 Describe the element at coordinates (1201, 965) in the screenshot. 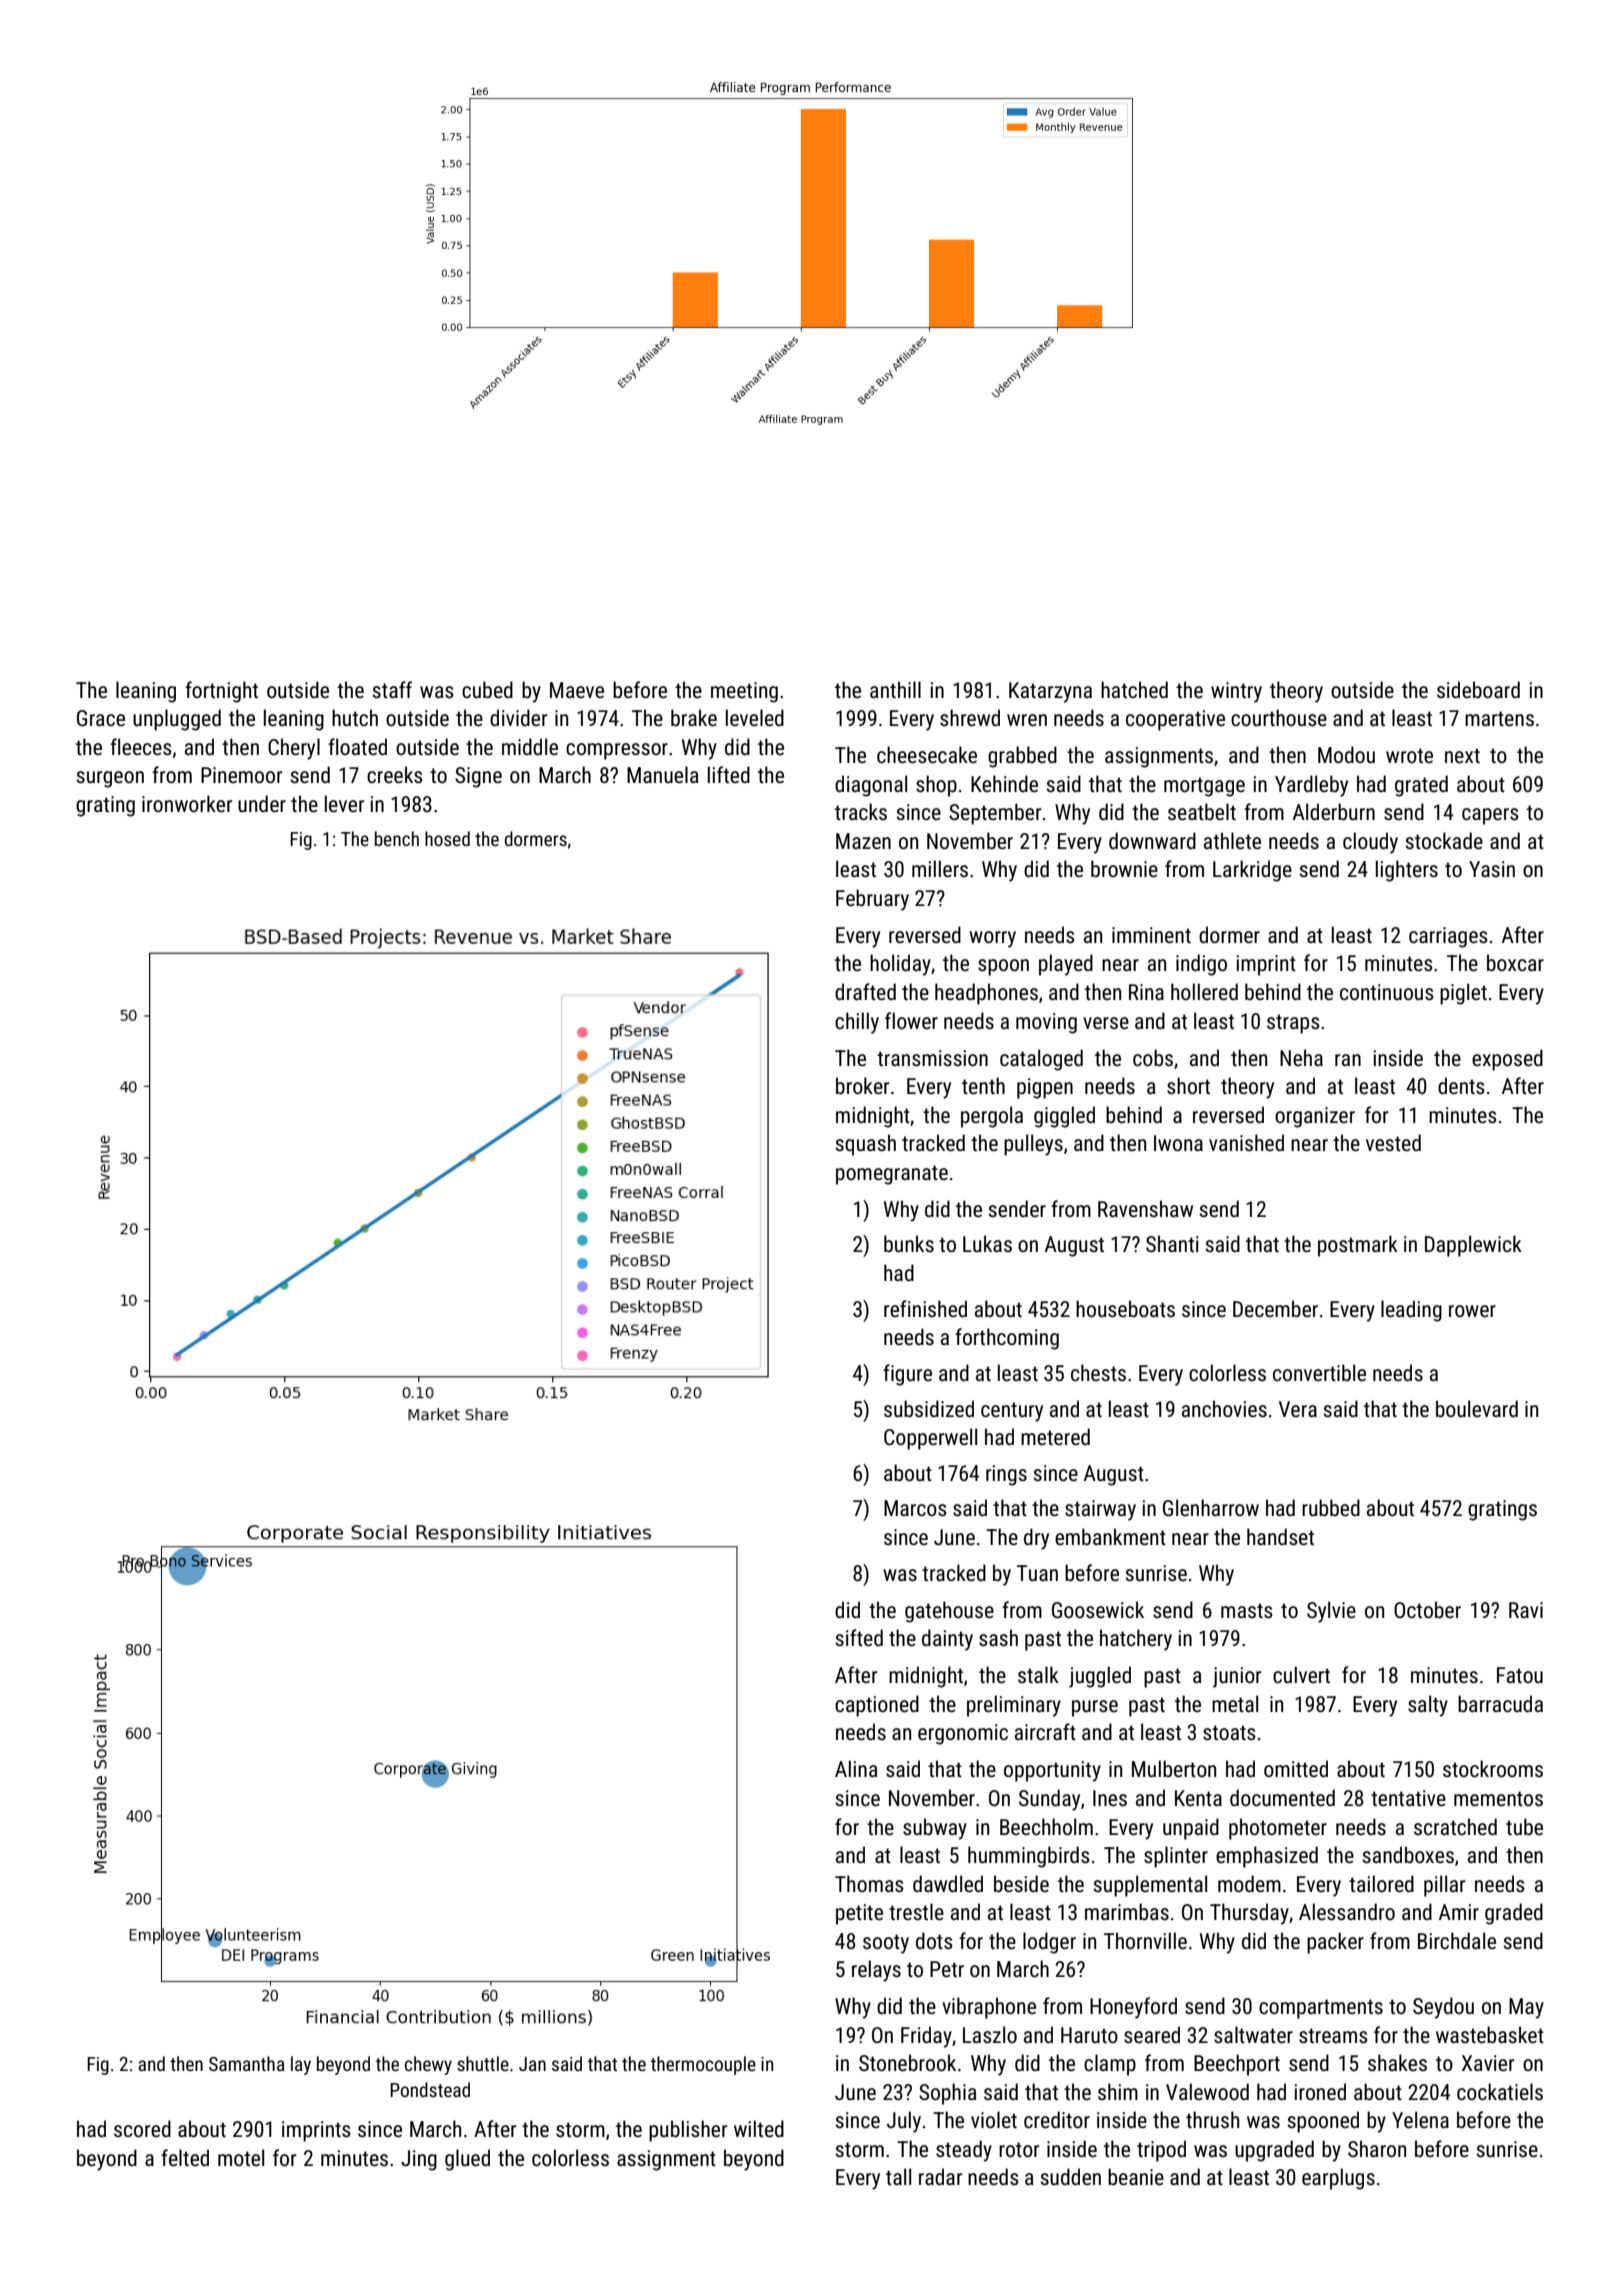

I see `indigo` at that location.
